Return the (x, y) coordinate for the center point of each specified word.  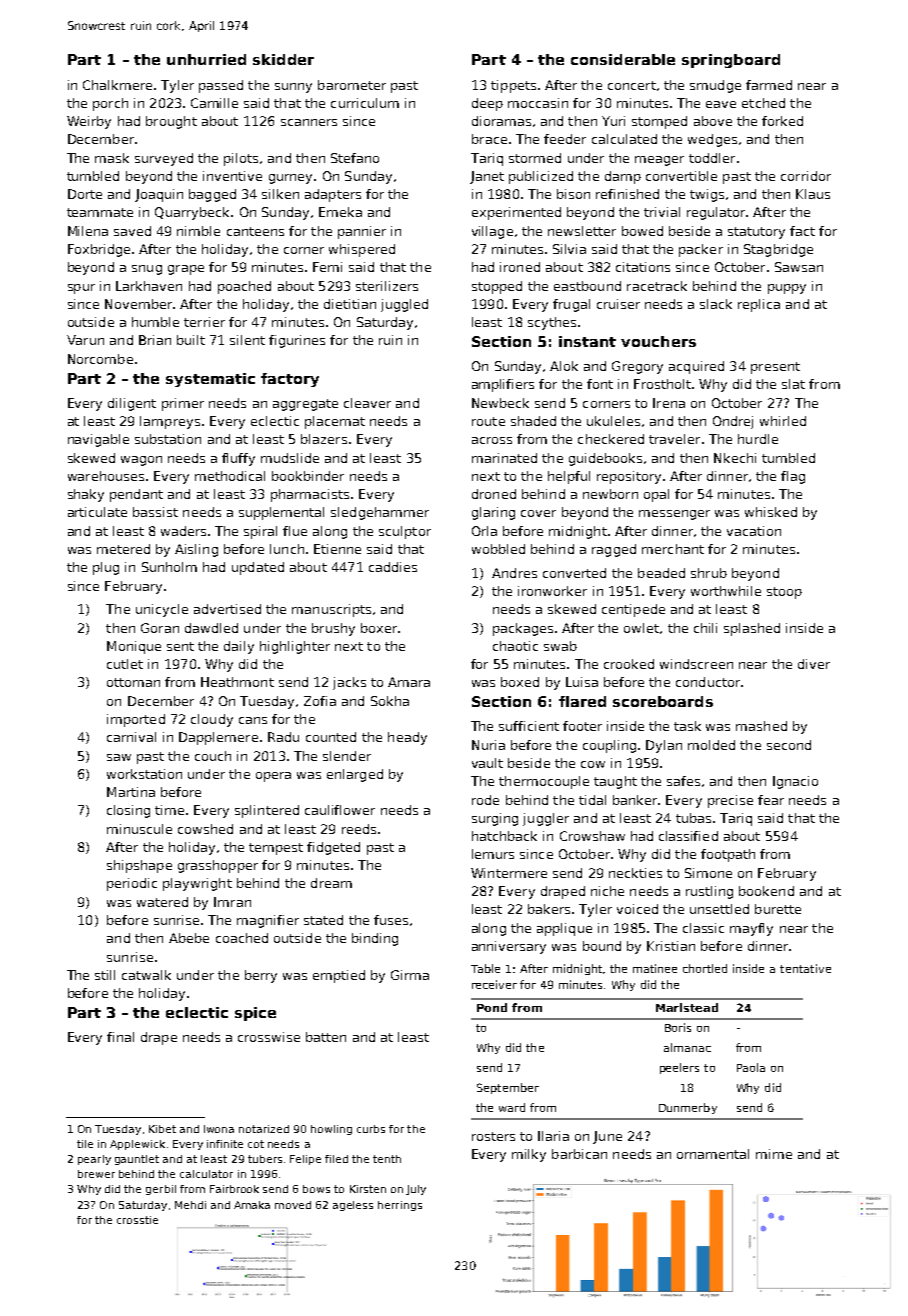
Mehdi (190, 1205)
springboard (731, 61)
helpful (569, 477)
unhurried (206, 59)
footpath (728, 855)
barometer (352, 85)
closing (128, 811)
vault (487, 763)
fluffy (238, 459)
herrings (400, 1206)
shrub (709, 573)
